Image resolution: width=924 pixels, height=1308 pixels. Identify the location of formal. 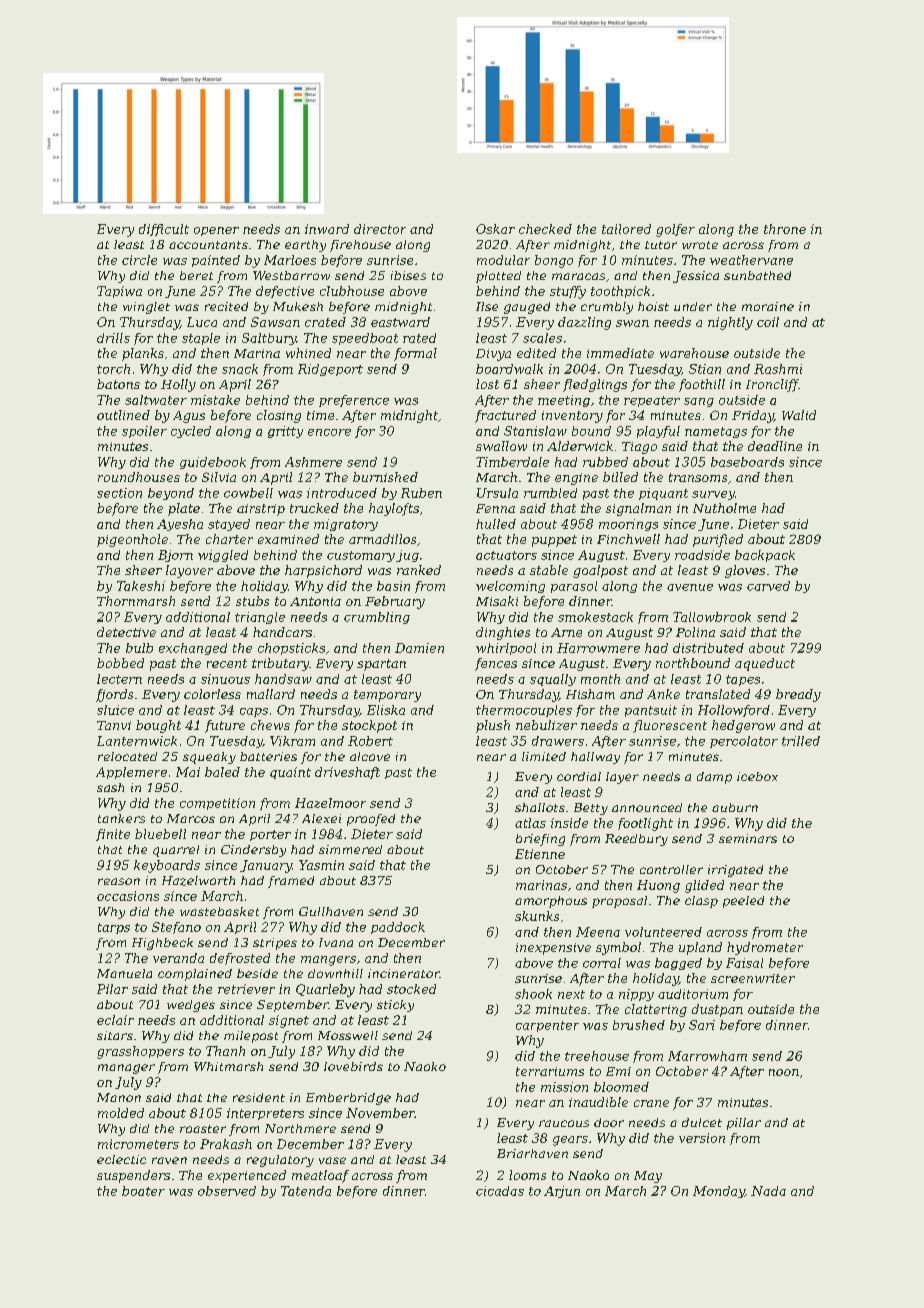
(415, 354).
